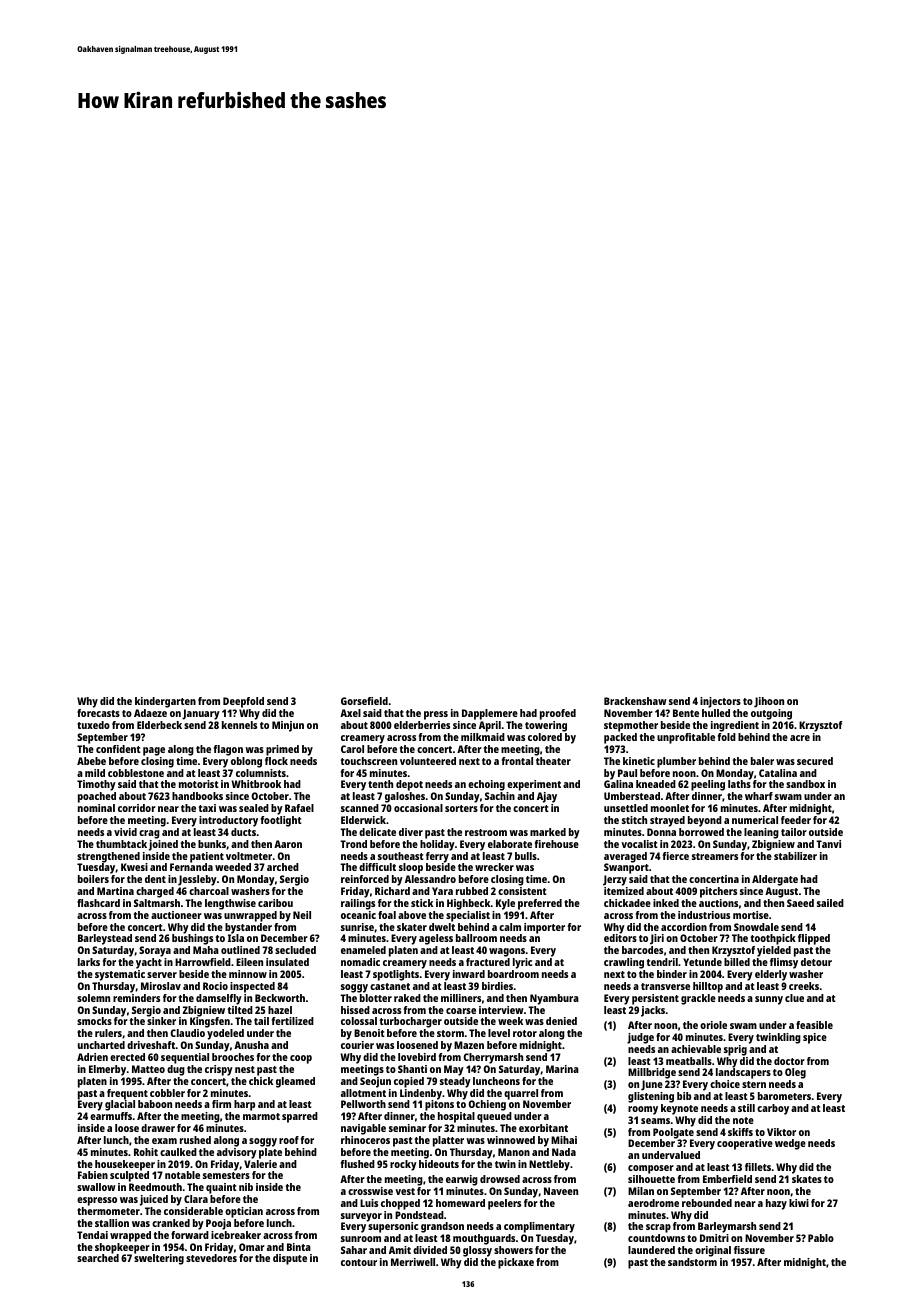 Image resolution: width=924 pixels, height=1308 pixels. What do you see at coordinates (805, 784) in the screenshot?
I see `sandbox` at bounding box center [805, 784].
